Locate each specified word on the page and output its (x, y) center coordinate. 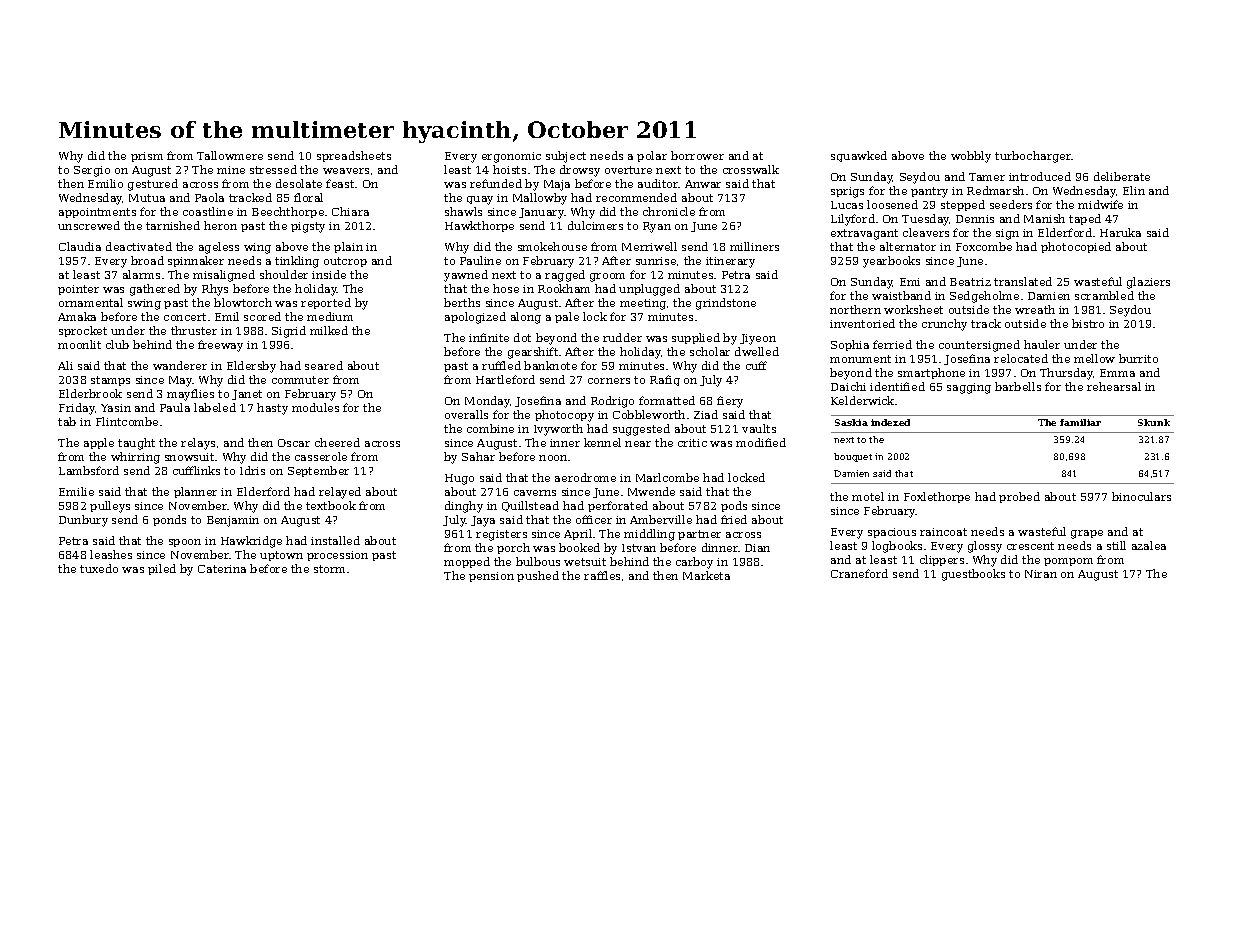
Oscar (294, 443)
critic (692, 443)
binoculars (1141, 496)
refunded (496, 183)
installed (335, 540)
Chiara (350, 211)
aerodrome (585, 477)
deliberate (1122, 176)
